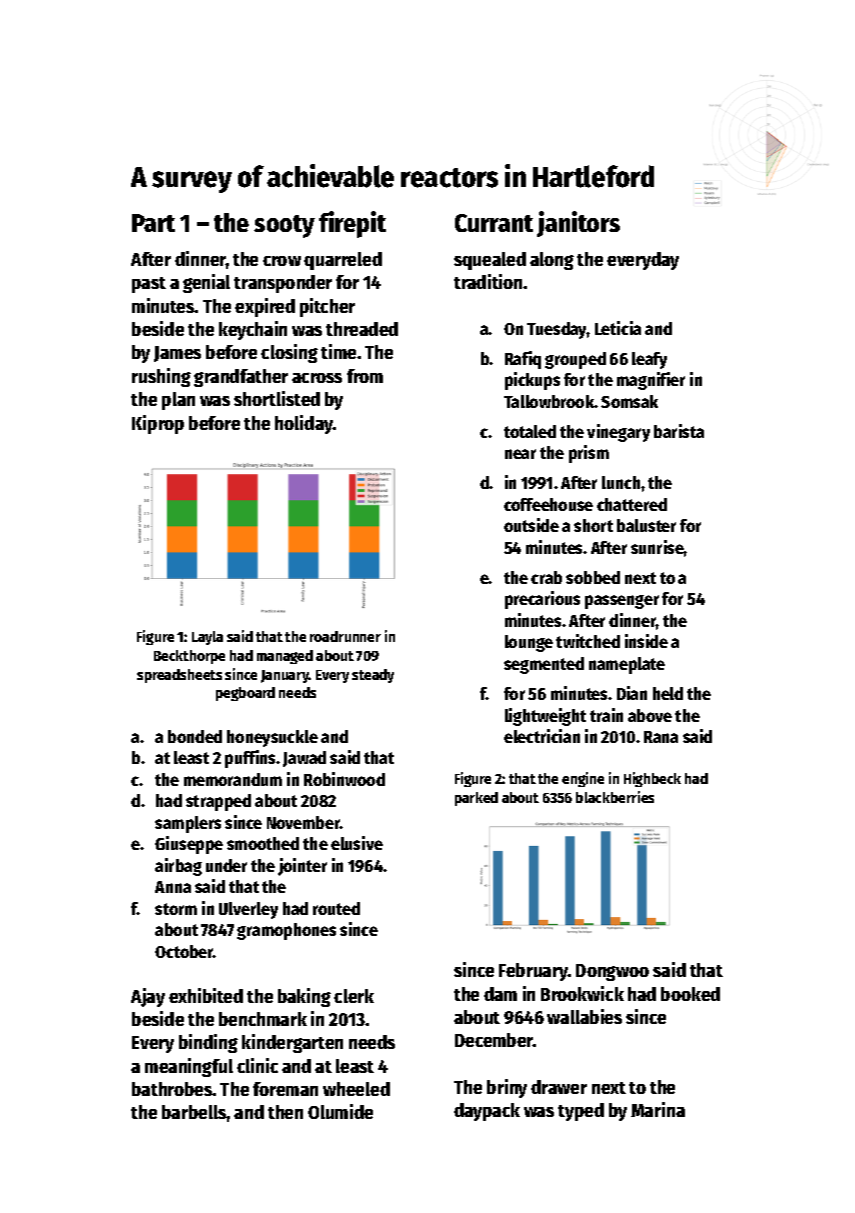 This screenshot has height=1213, width=855. I want to click on Rana, so click(661, 737).
